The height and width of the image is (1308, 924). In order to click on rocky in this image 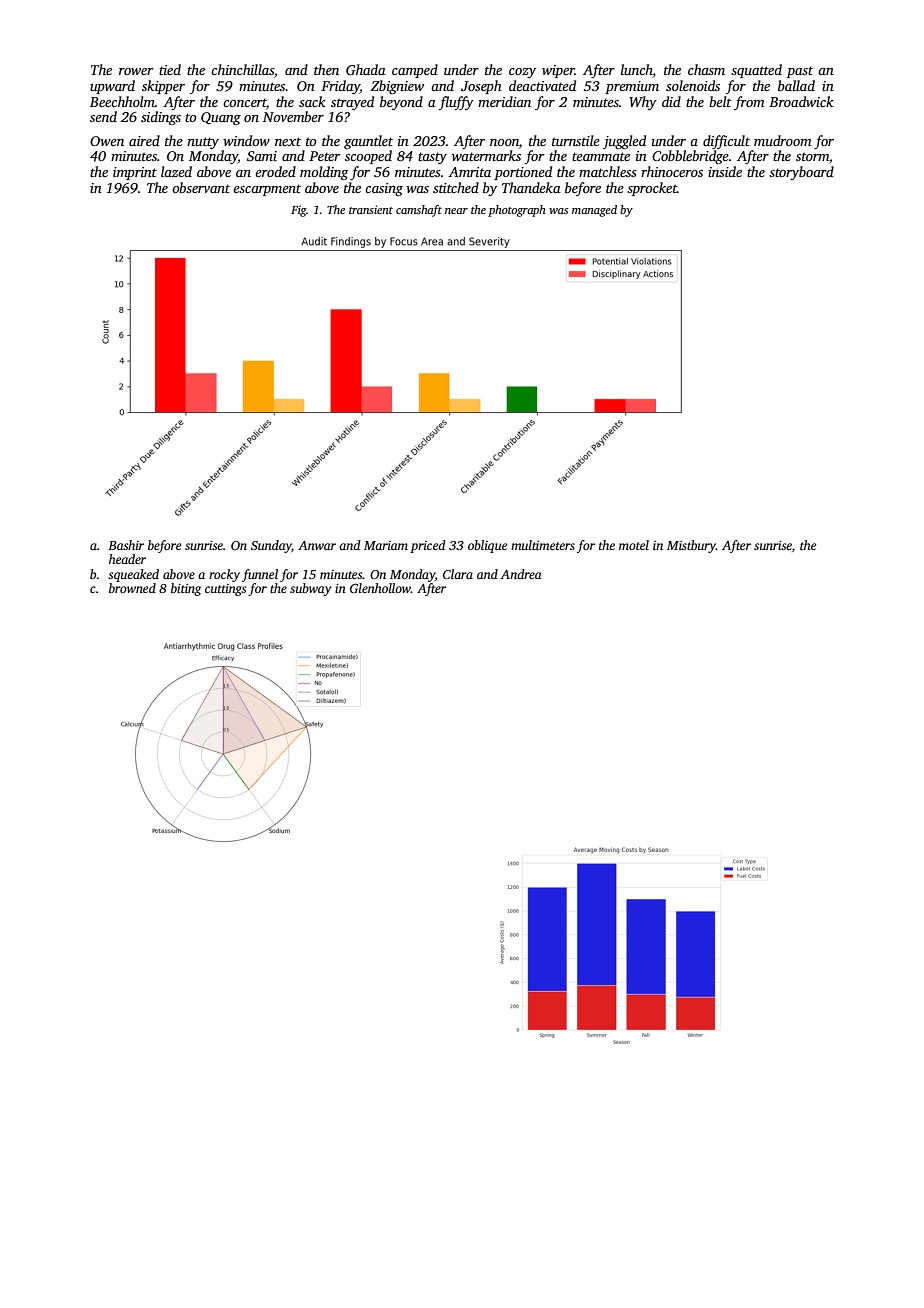, I will do `click(224, 575)`.
